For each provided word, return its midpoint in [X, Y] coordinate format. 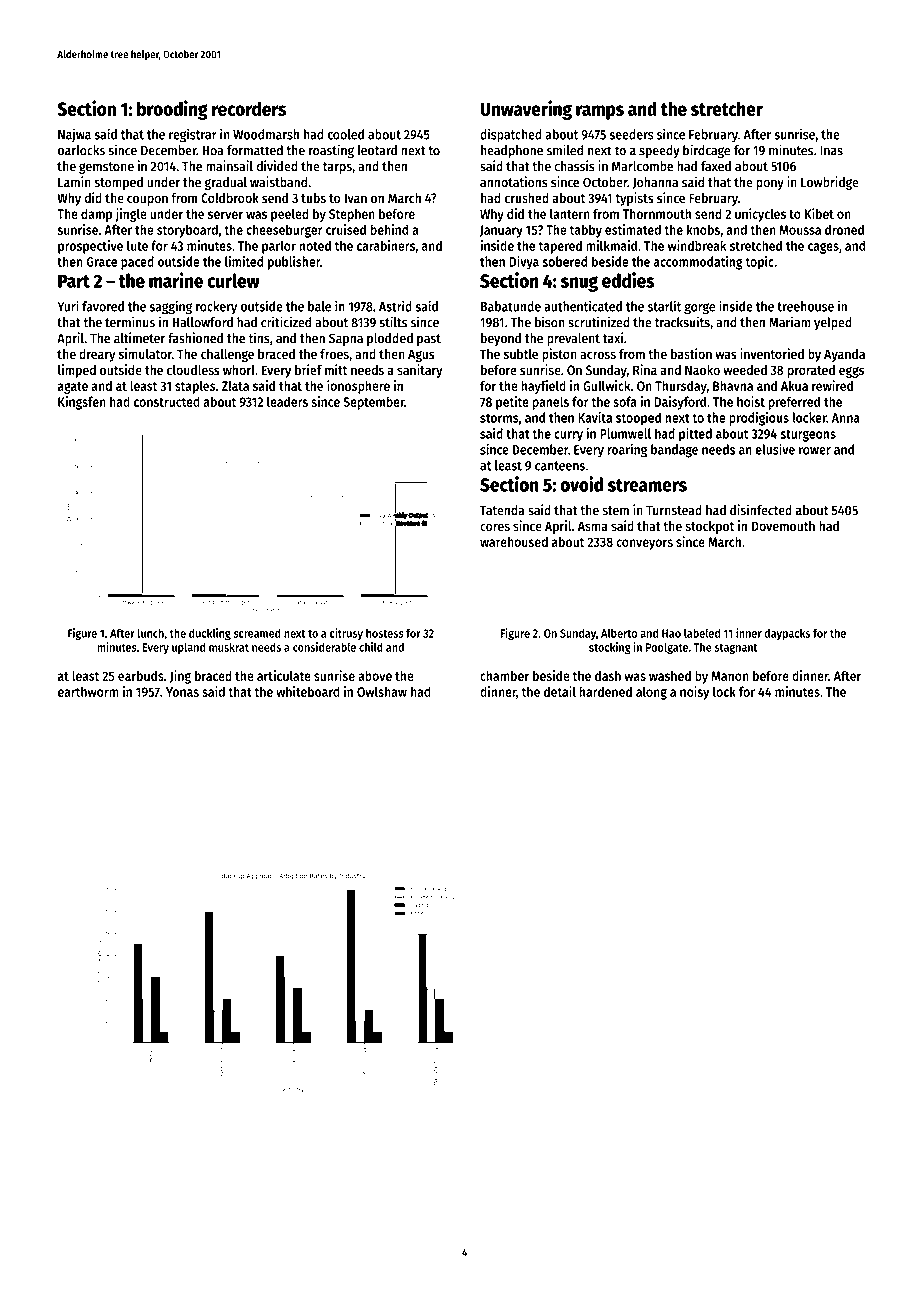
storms [499, 418]
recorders [249, 108]
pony [770, 184]
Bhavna [733, 385]
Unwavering [526, 110]
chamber [504, 675]
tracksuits [682, 322]
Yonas [182, 692]
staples [195, 387]
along [651, 693]
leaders [287, 401]
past [429, 340]
